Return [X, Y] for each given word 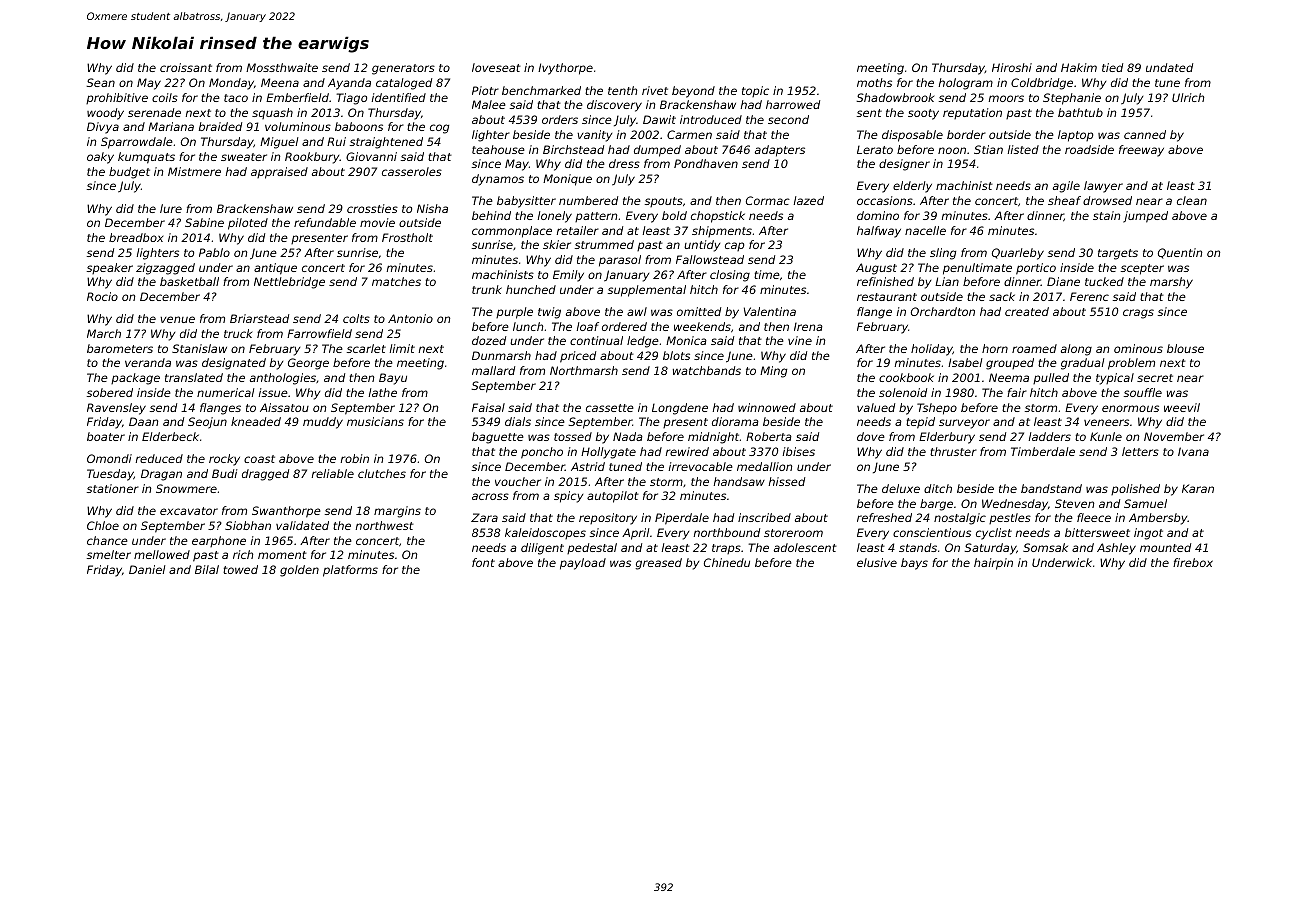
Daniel [147, 569]
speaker [110, 268]
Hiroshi [1012, 67]
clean [1192, 200]
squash [272, 113]
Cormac [768, 200]
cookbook [906, 377]
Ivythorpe [565, 69]
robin [355, 458]
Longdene [680, 409]
